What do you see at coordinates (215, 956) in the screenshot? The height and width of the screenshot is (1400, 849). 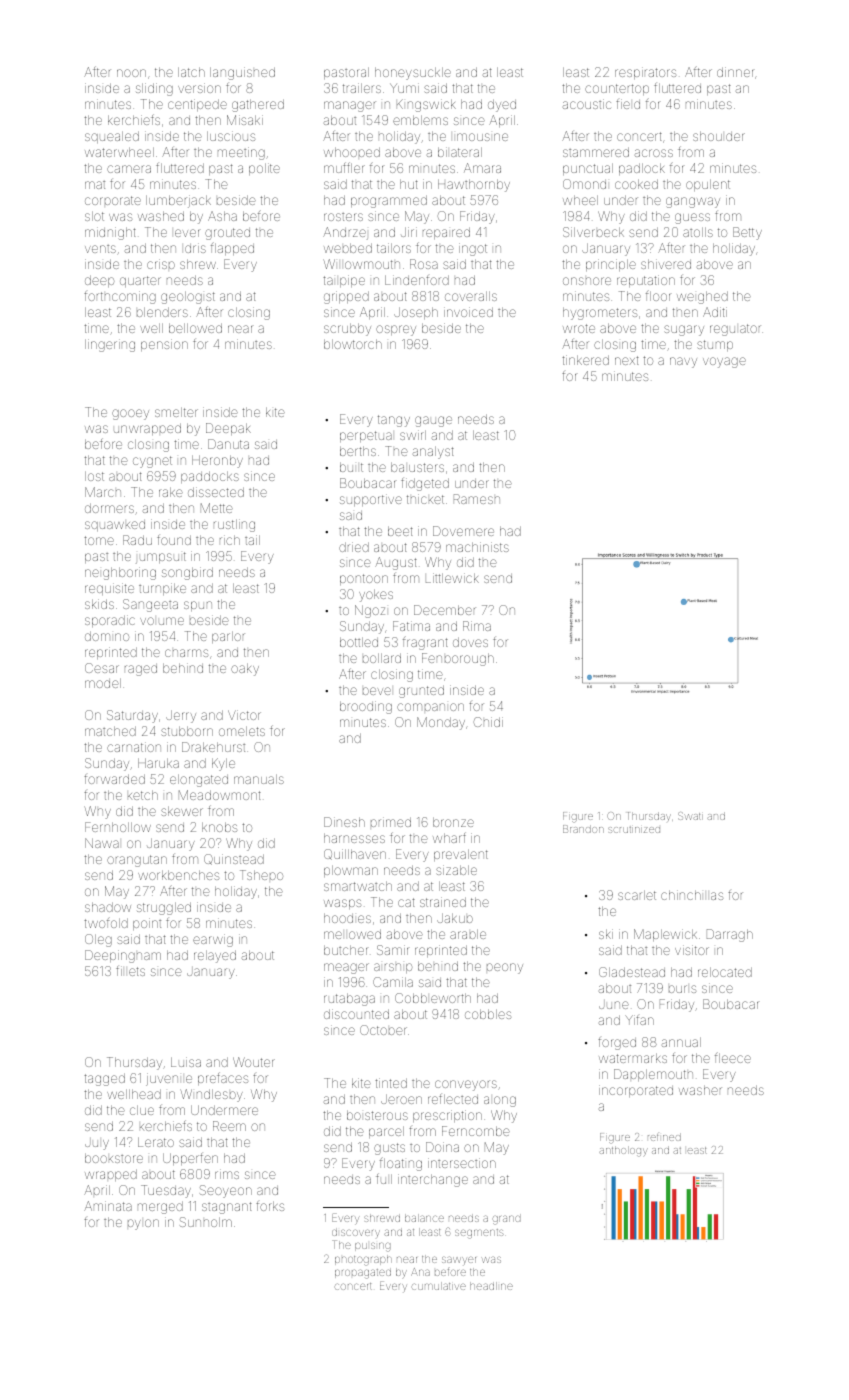 I see `relayed` at bounding box center [215, 956].
